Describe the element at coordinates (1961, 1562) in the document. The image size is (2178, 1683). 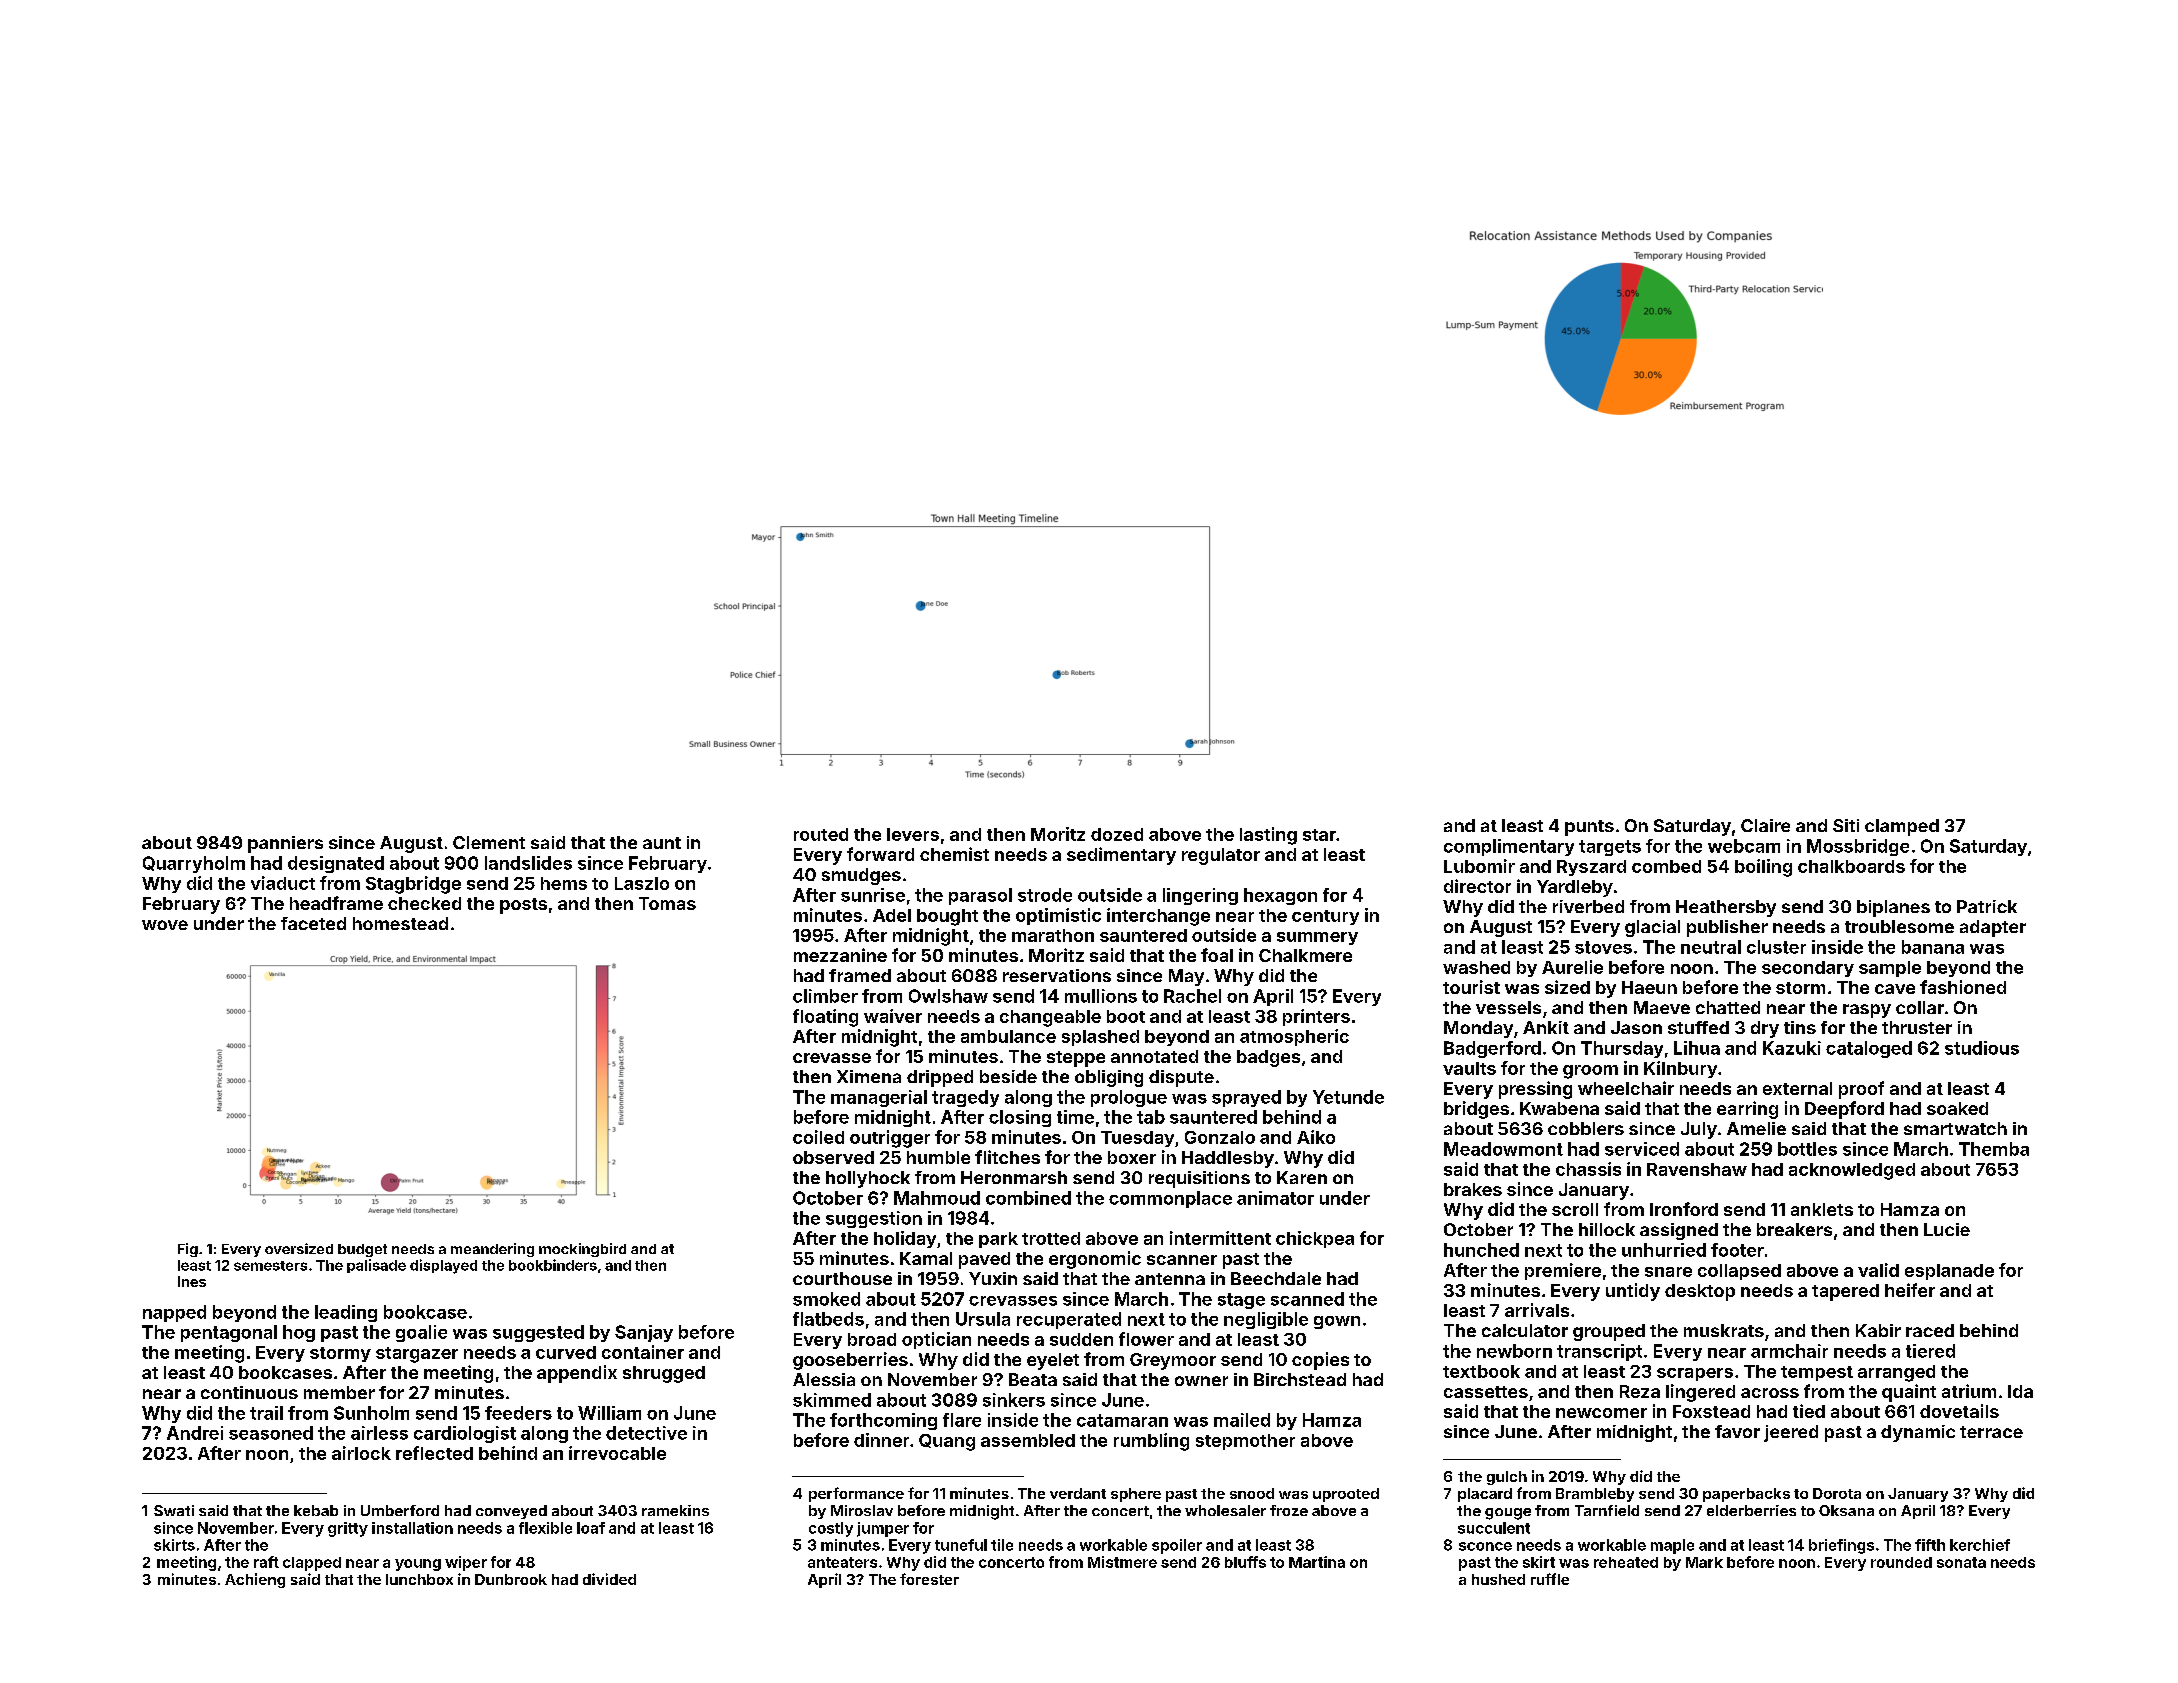
I see `sonata` at that location.
